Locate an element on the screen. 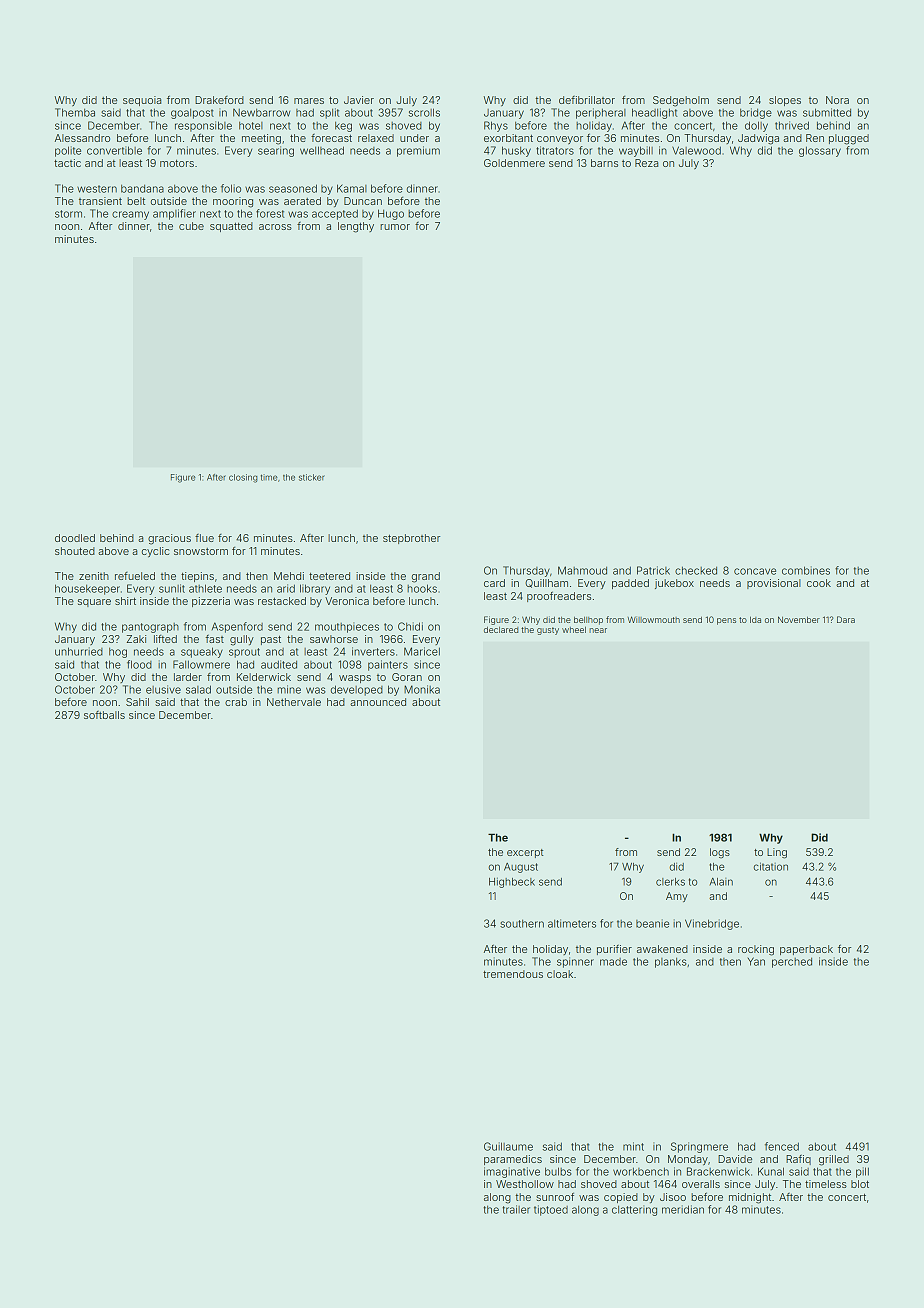 The image size is (924, 1308). softballs is located at coordinates (104, 715).
